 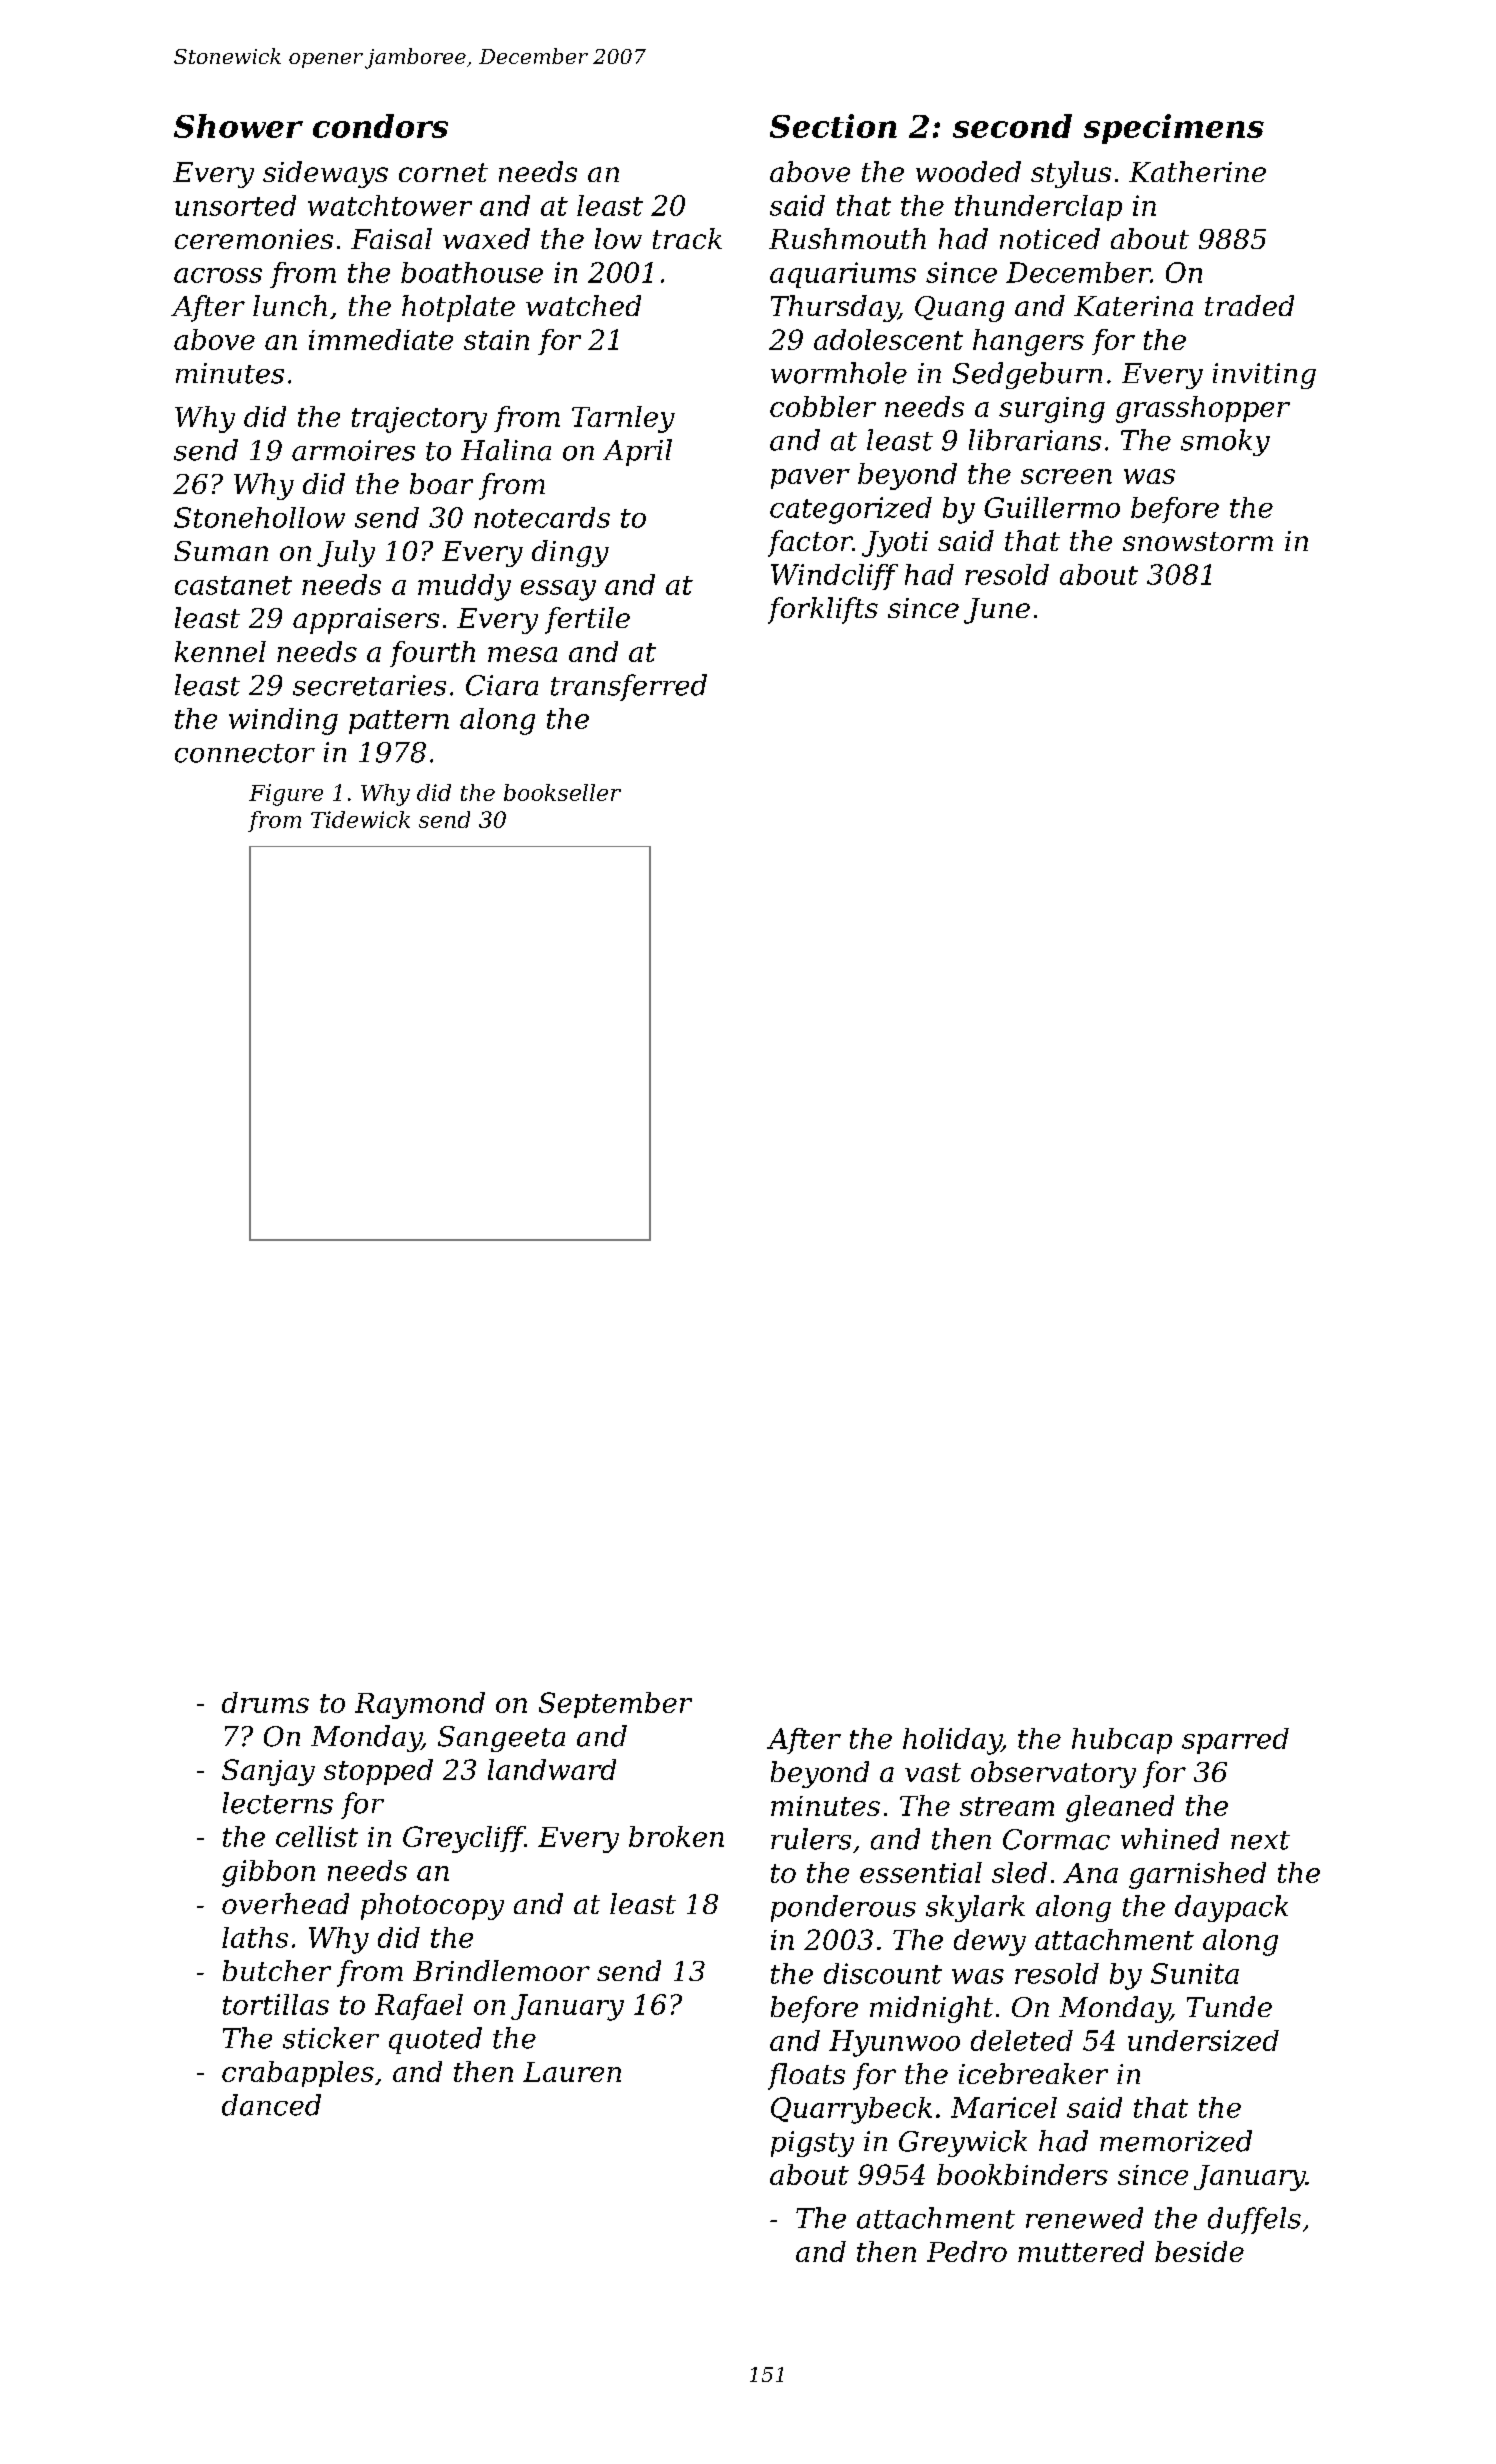 I want to click on cornet, so click(x=443, y=172).
